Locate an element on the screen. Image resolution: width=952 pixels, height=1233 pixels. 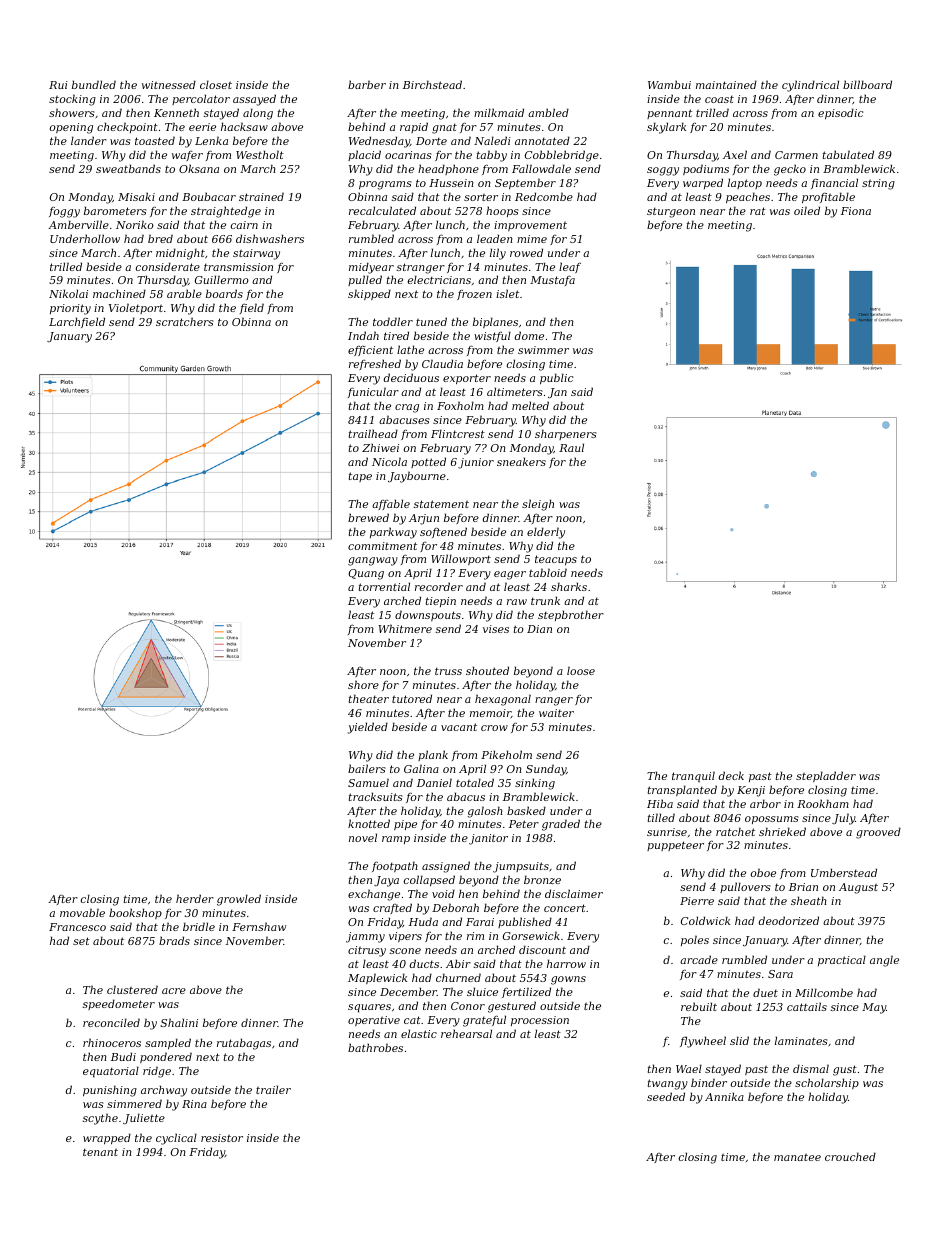
trailer is located at coordinates (273, 1089).
